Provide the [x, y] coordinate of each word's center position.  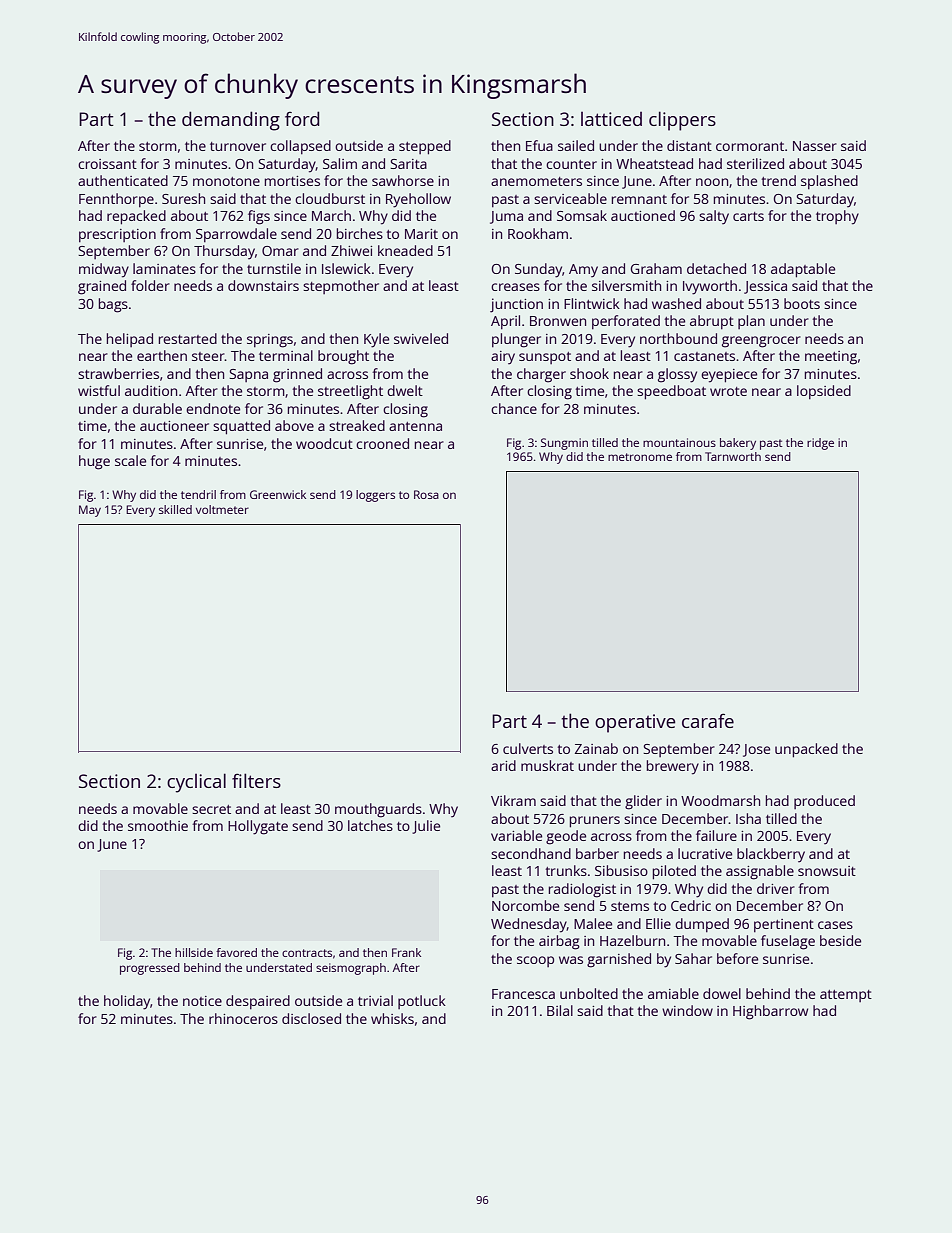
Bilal [560, 1010]
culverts [528, 748]
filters [256, 780]
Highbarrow [770, 1012]
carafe [708, 720]
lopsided [824, 392]
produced [824, 802]
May [90, 511]
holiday [127, 1002]
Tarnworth [733, 456]
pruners [595, 822]
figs [259, 217]
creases [515, 287]
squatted [241, 427]
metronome [640, 457]
